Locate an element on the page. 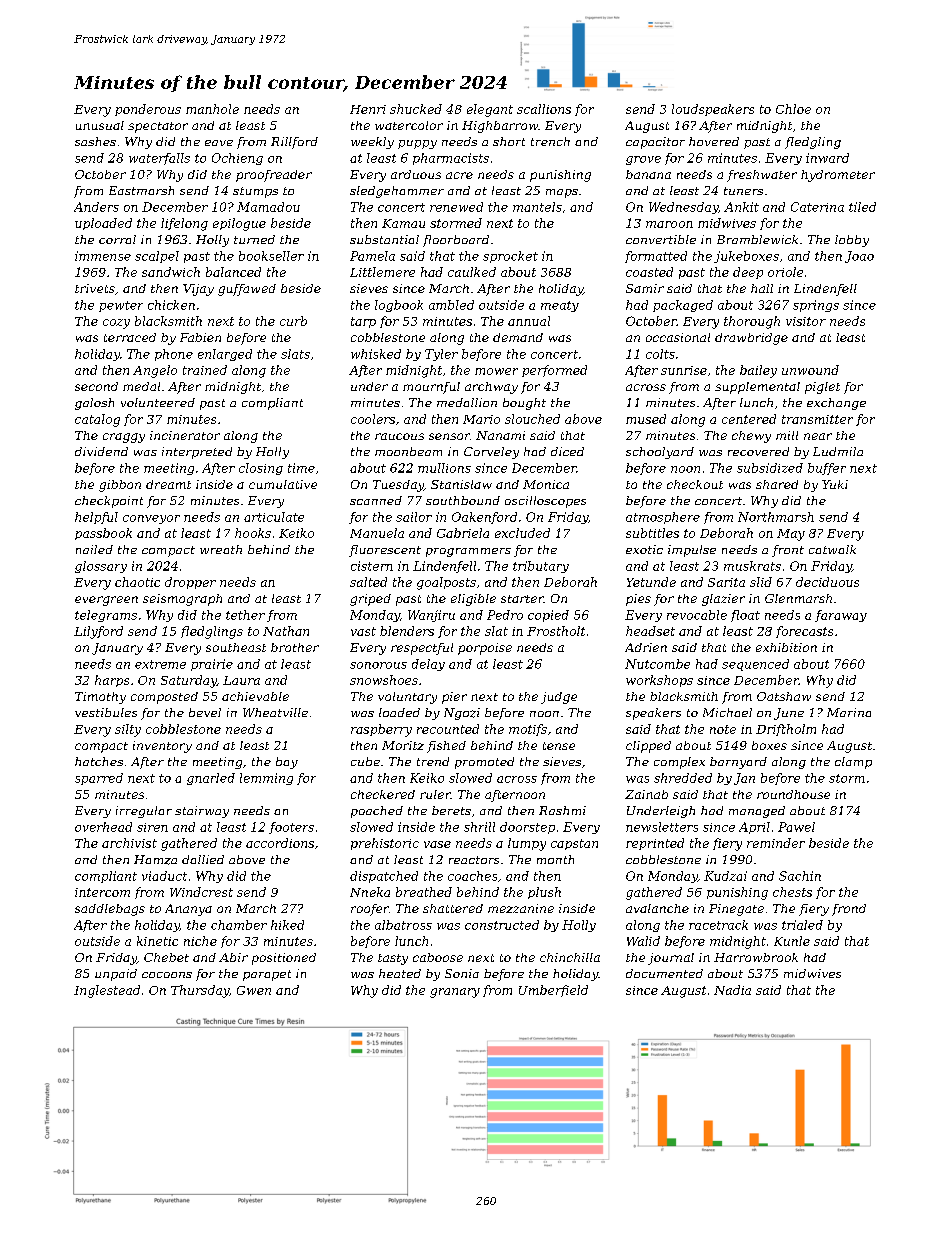 The image size is (952, 1233). composted is located at coordinates (164, 698).
